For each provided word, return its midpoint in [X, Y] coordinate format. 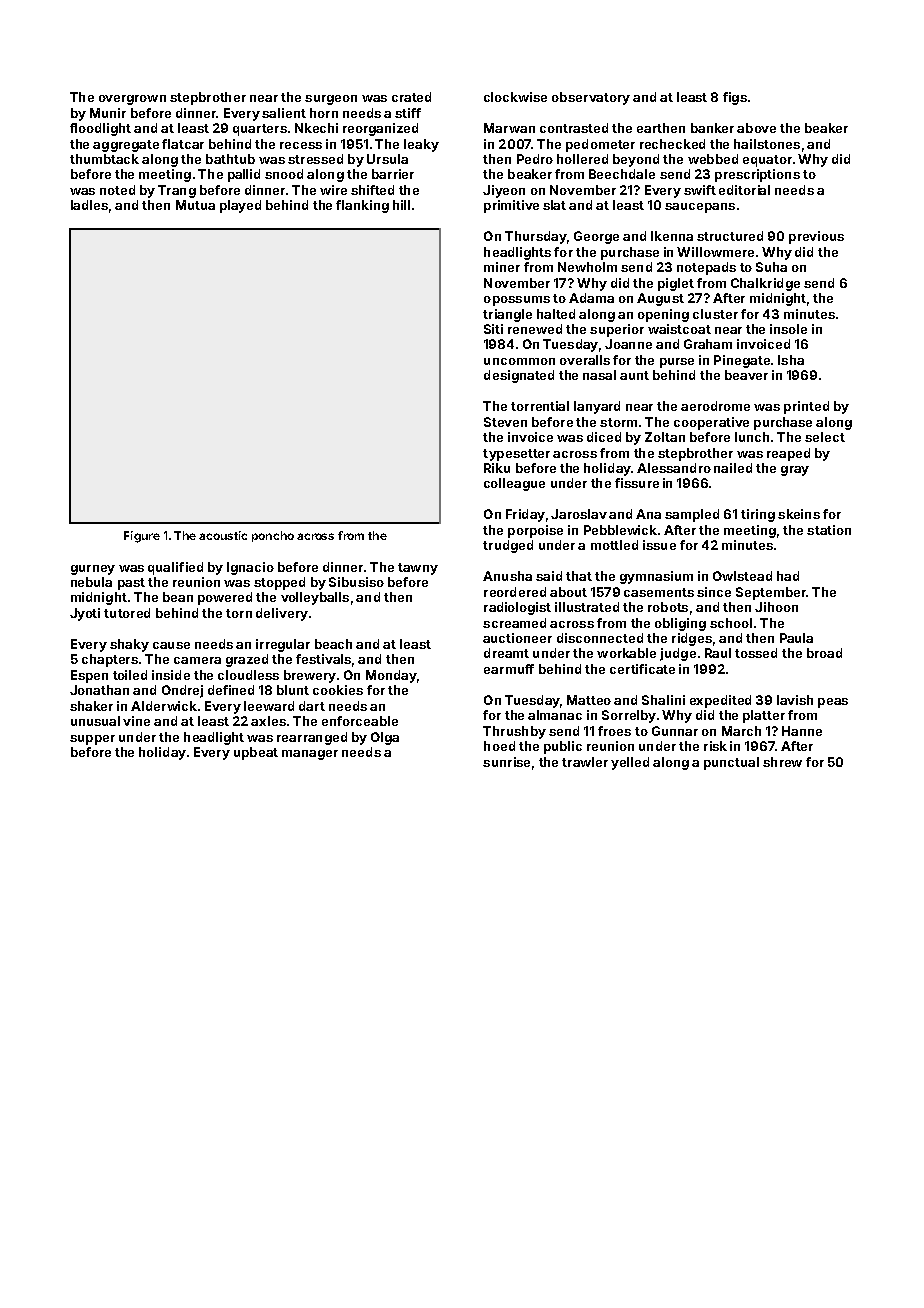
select [825, 437]
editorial [744, 190]
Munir [108, 113]
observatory [591, 98]
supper [92, 740]
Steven [505, 422]
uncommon [519, 361]
